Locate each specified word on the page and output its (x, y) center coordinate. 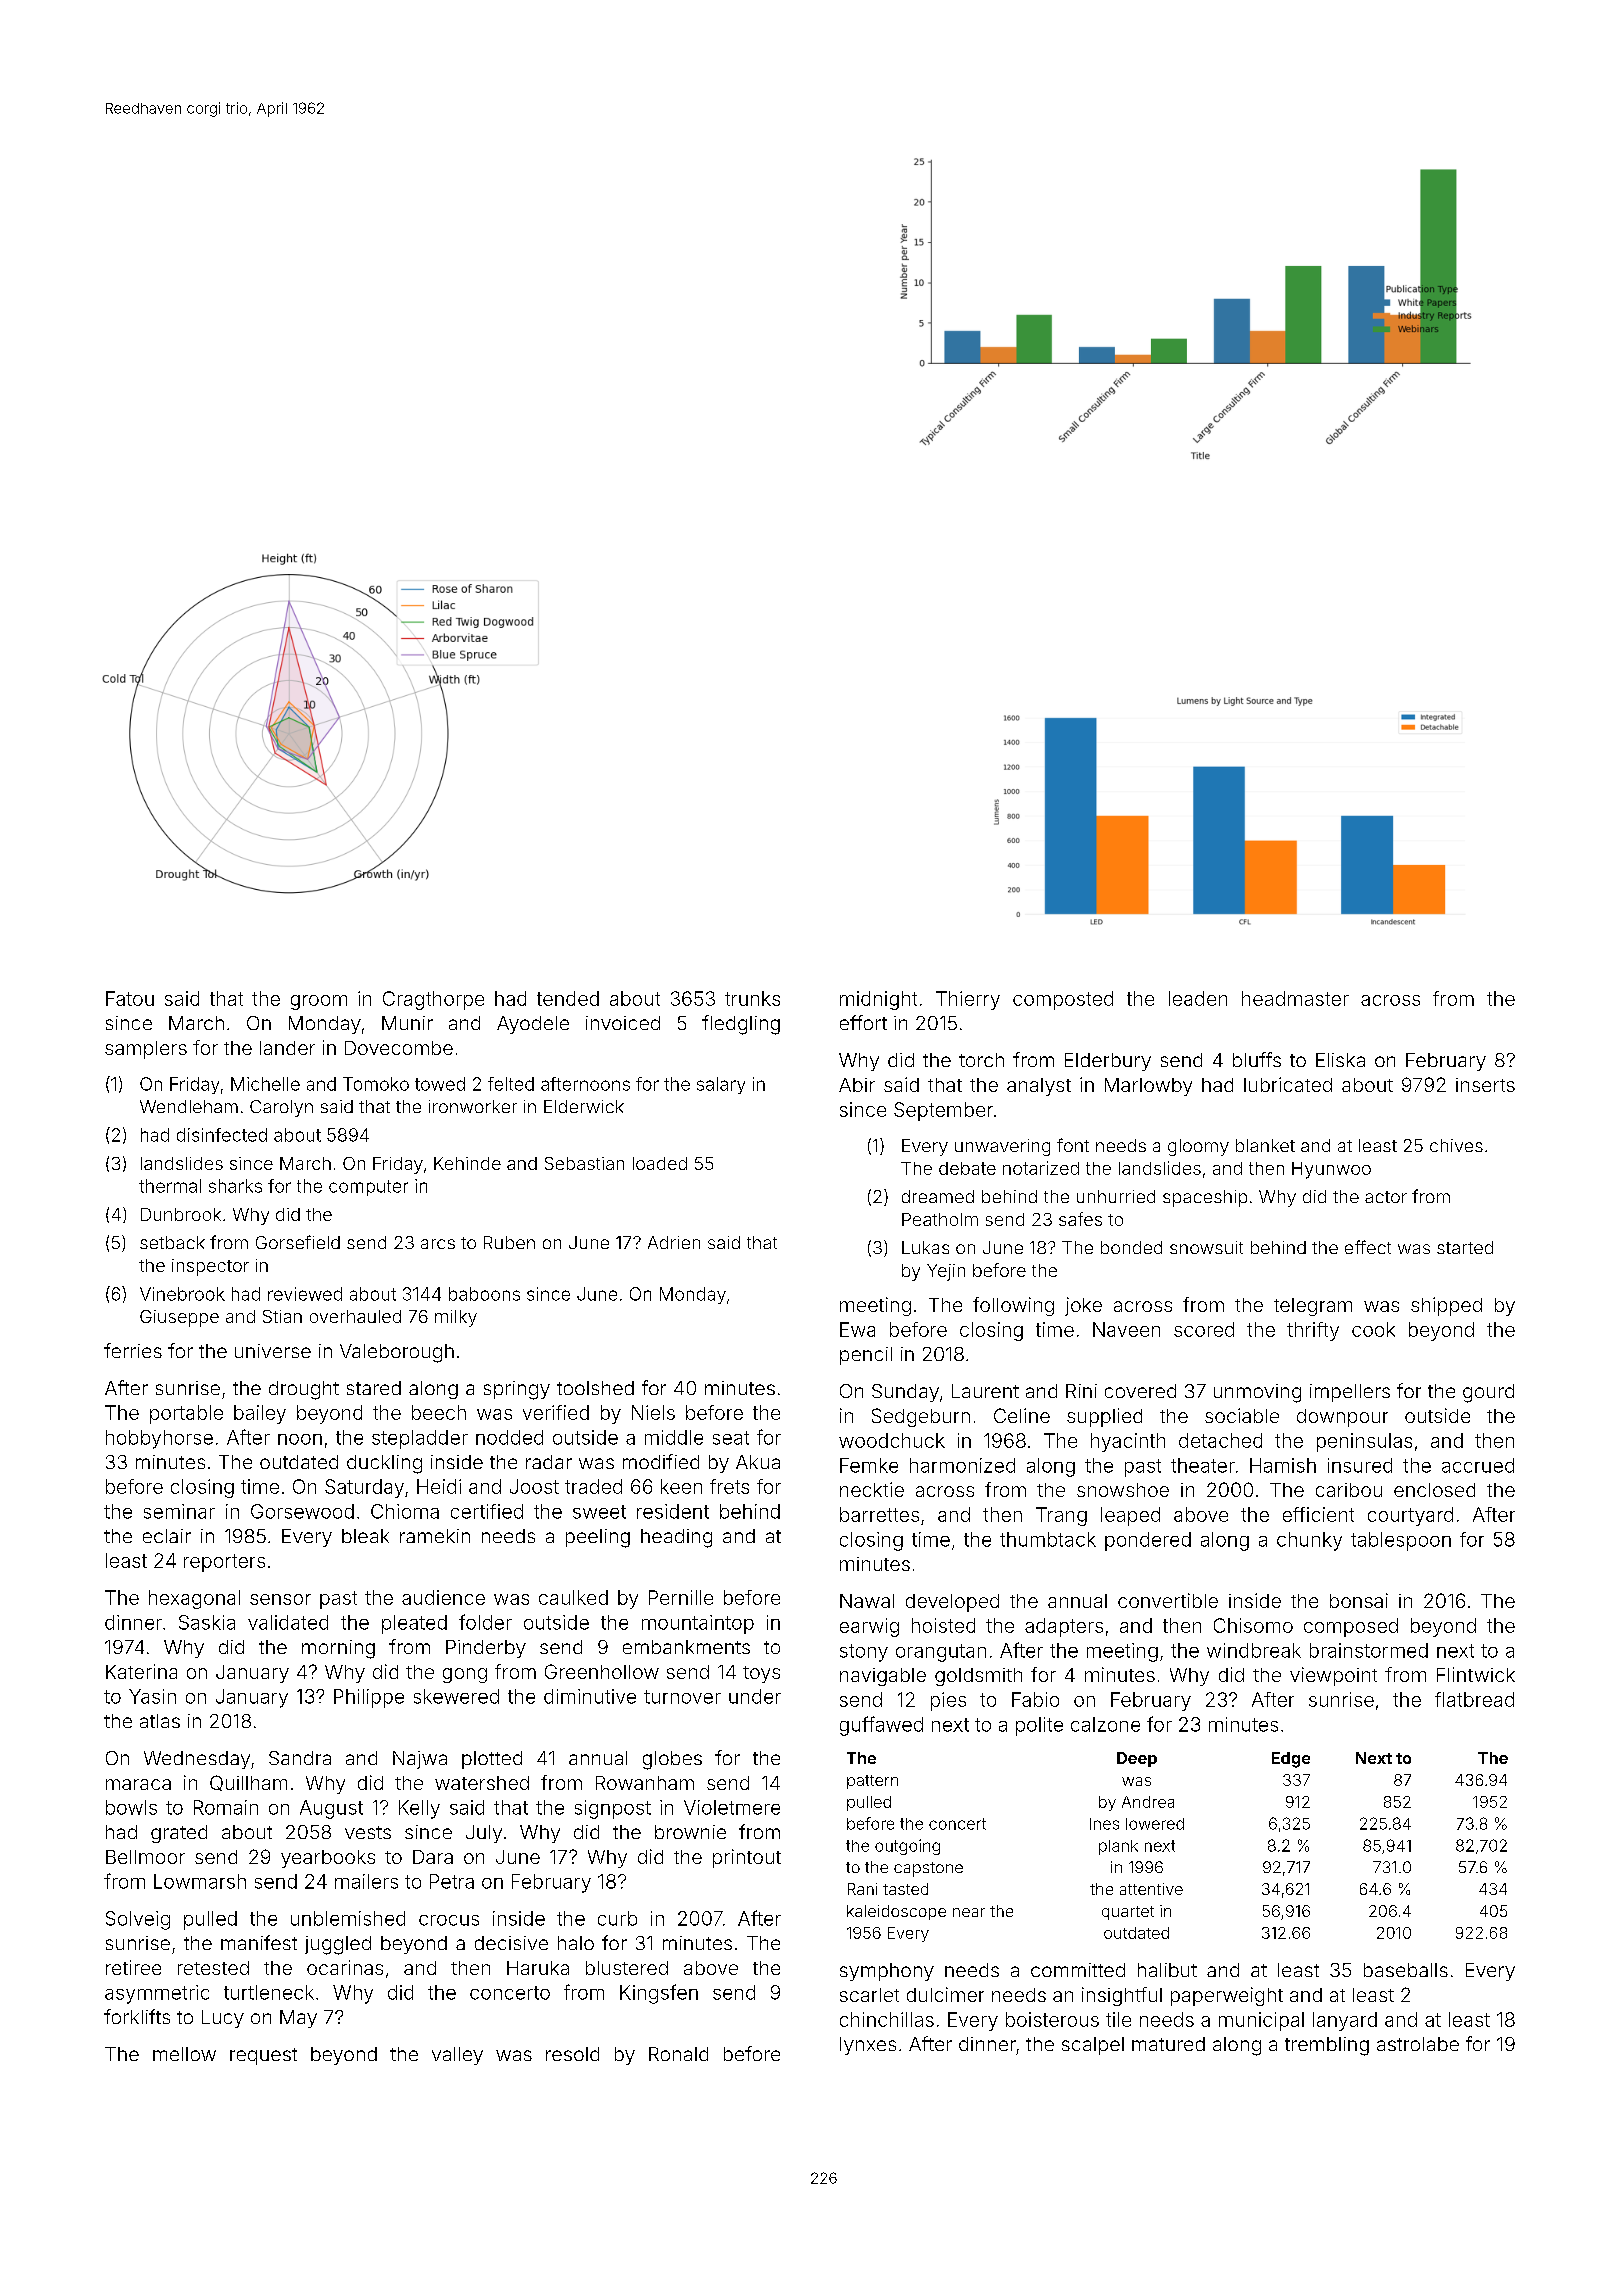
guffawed (881, 1726)
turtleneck (269, 1992)
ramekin (435, 1536)
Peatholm (940, 1219)
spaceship (1205, 1198)
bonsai (1359, 1600)
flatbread (1474, 1699)
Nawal (867, 1601)
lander (287, 1048)
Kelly (419, 1809)
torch (981, 1060)
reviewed (305, 1294)
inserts (1485, 1085)
